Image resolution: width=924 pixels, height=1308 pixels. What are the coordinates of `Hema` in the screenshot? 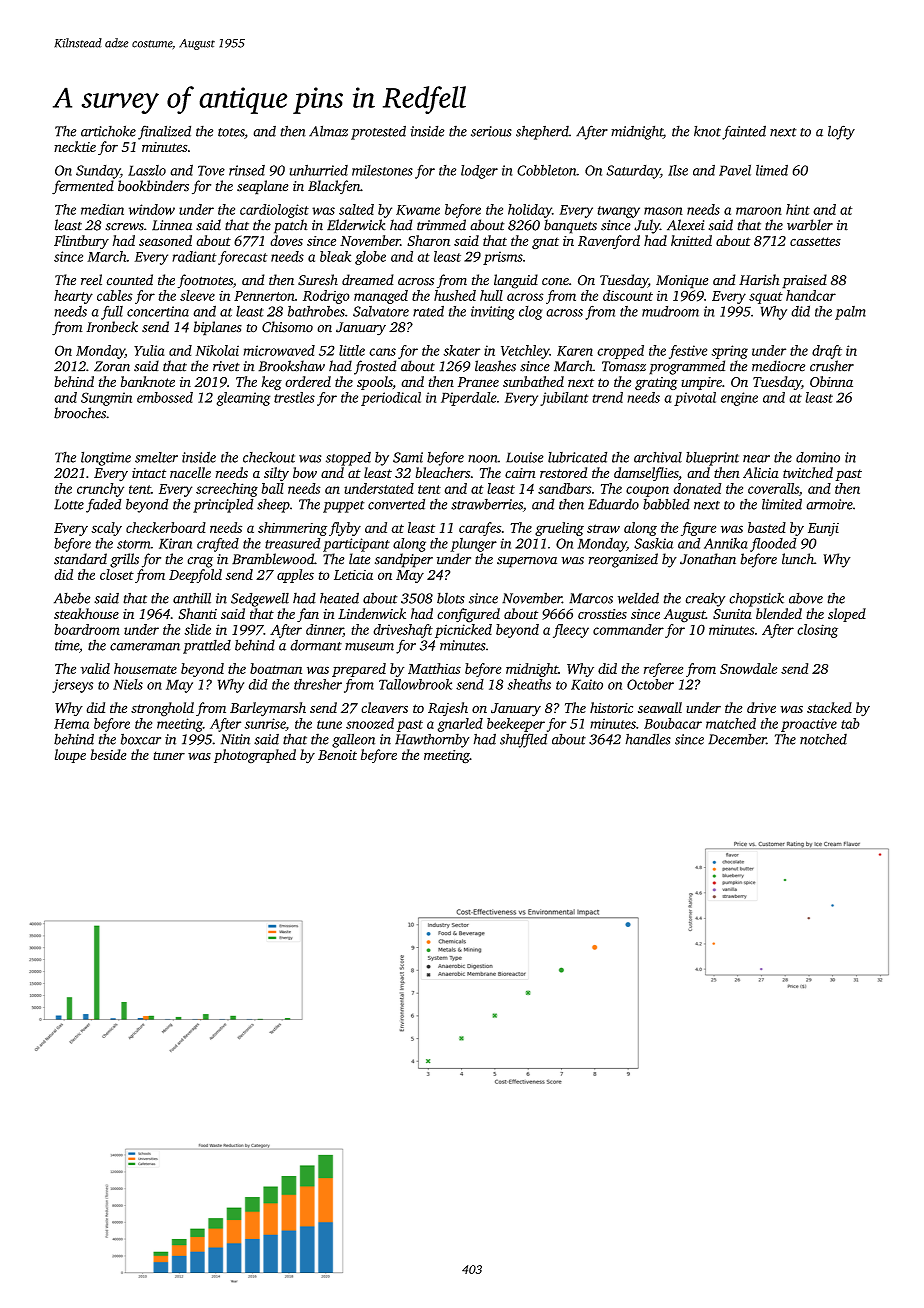 It's located at (71, 724).
